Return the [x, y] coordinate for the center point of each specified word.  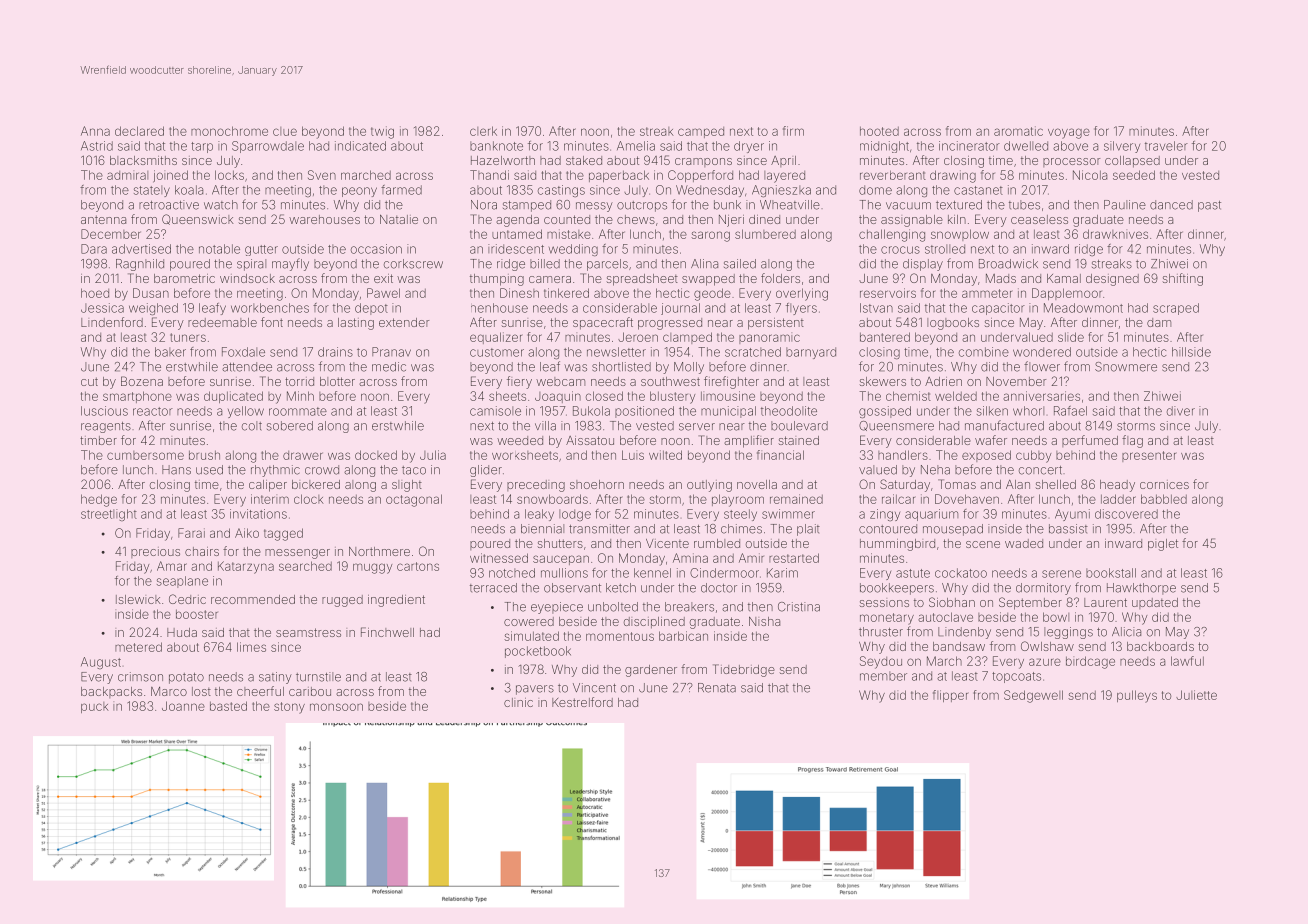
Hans [176, 470]
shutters [560, 543]
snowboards [552, 499]
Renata [717, 688]
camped [701, 132]
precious [155, 552]
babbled [1164, 499]
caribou [310, 691]
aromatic [1018, 131]
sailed [740, 264]
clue [285, 131]
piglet [1163, 545]
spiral [251, 265]
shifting [1182, 279]
